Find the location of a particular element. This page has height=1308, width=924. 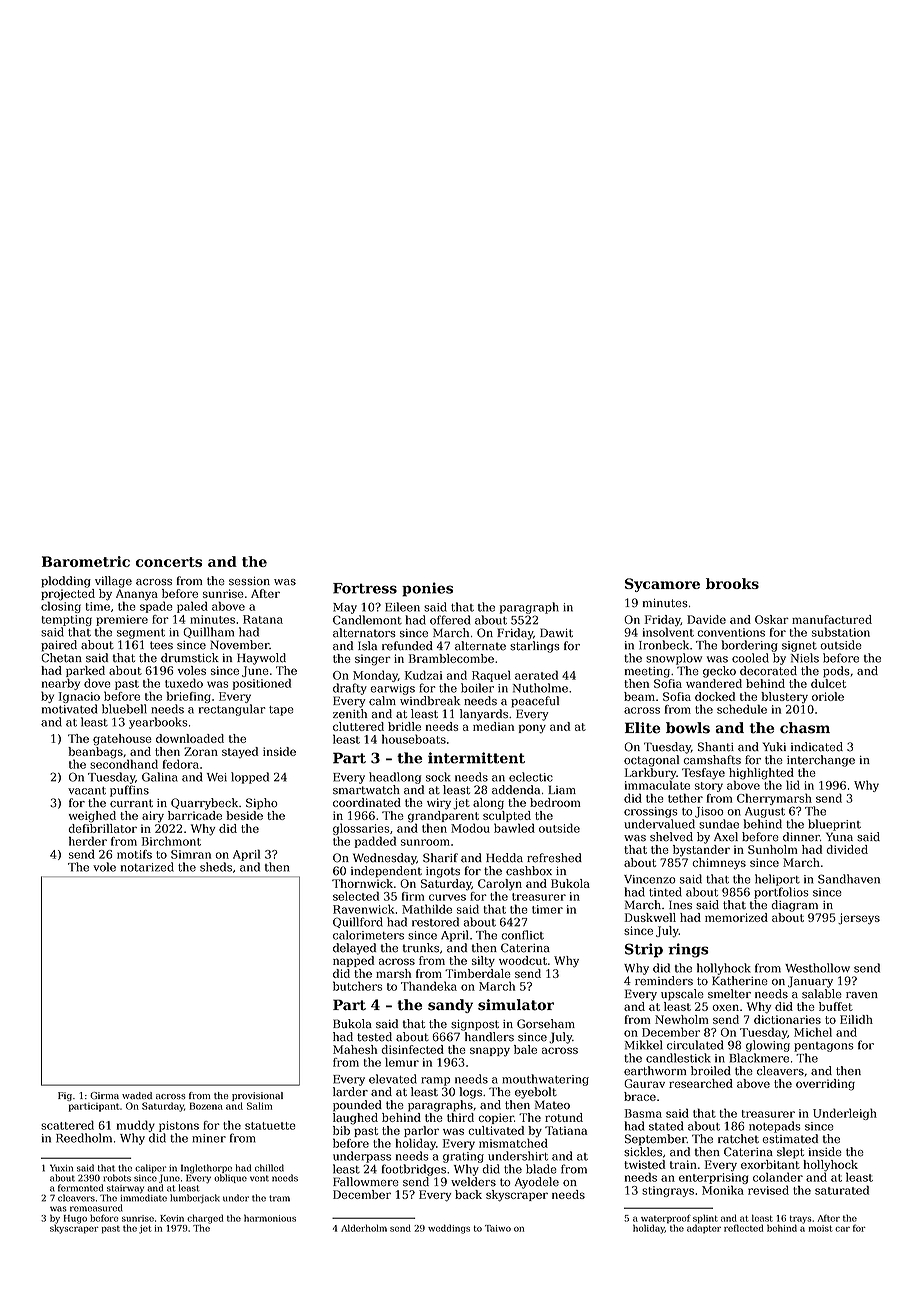

beanbags is located at coordinates (95, 753).
